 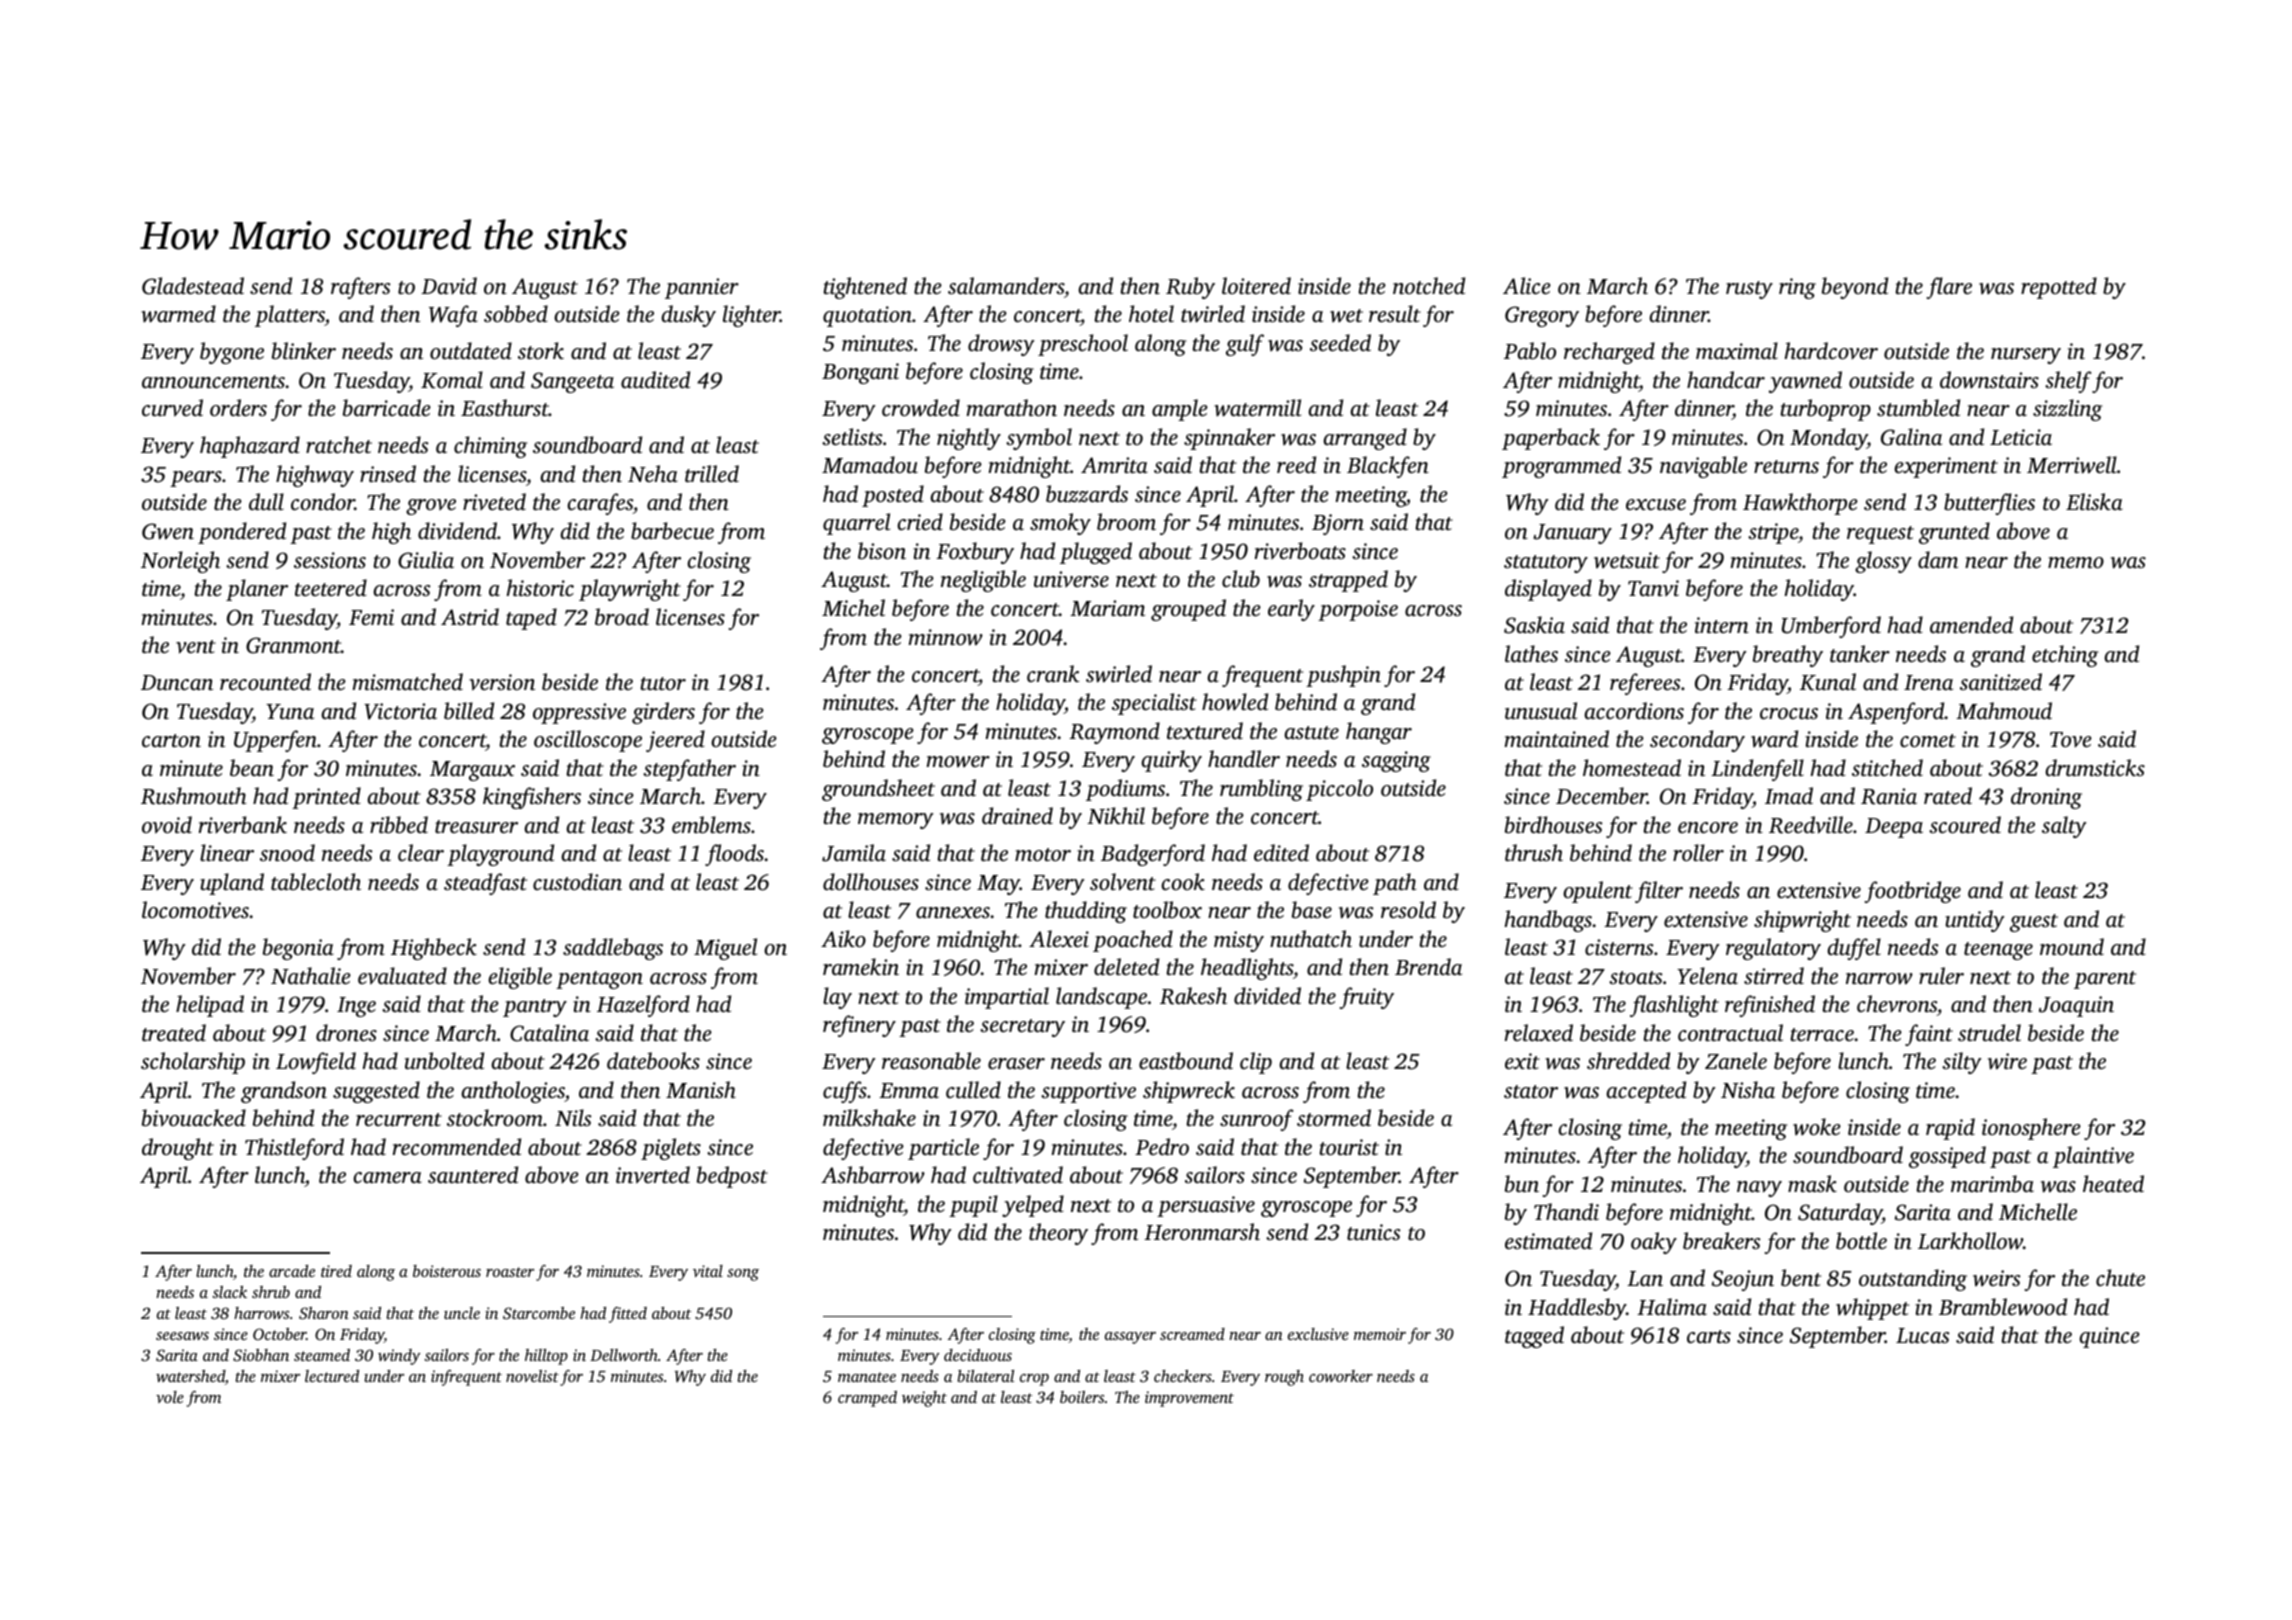 What do you see at coordinates (1007, 998) in the screenshot?
I see `impartial` at bounding box center [1007, 998].
